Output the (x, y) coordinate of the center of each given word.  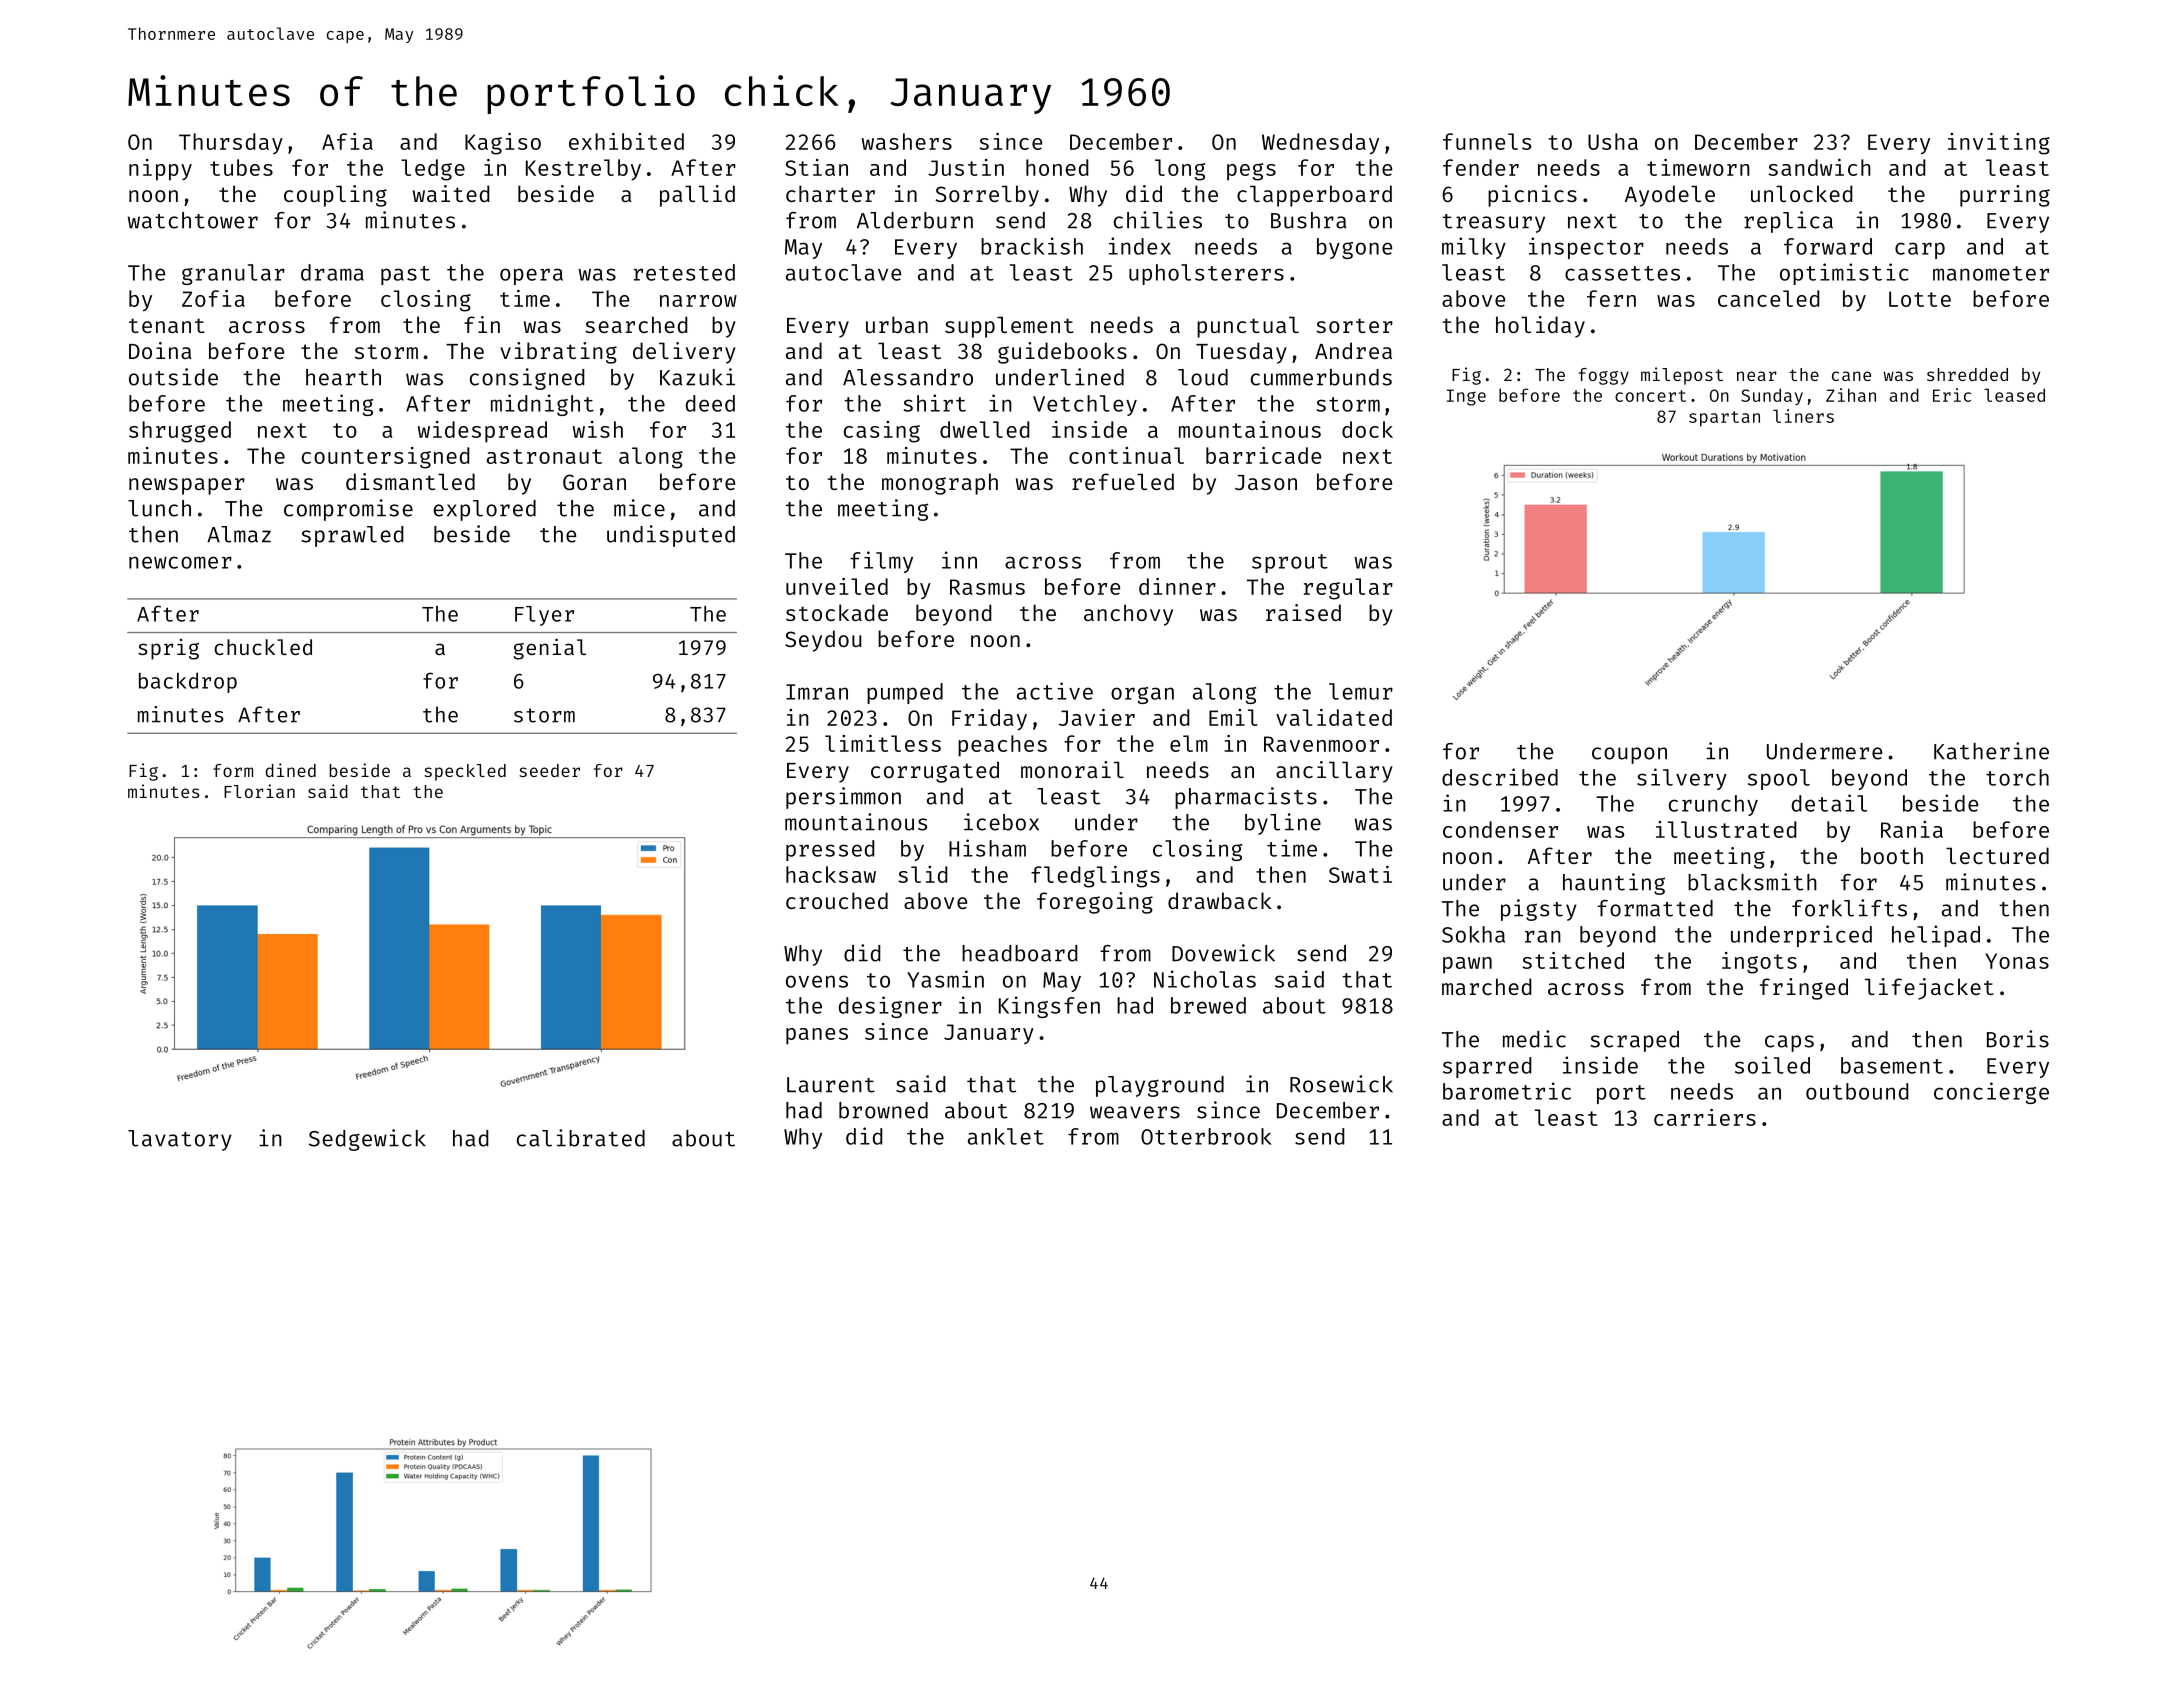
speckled (465, 772)
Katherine (1991, 751)
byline (1283, 824)
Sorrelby (987, 196)
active (1055, 691)
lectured (1997, 855)
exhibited (626, 141)
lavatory (180, 1140)
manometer (1991, 273)
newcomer (180, 562)
